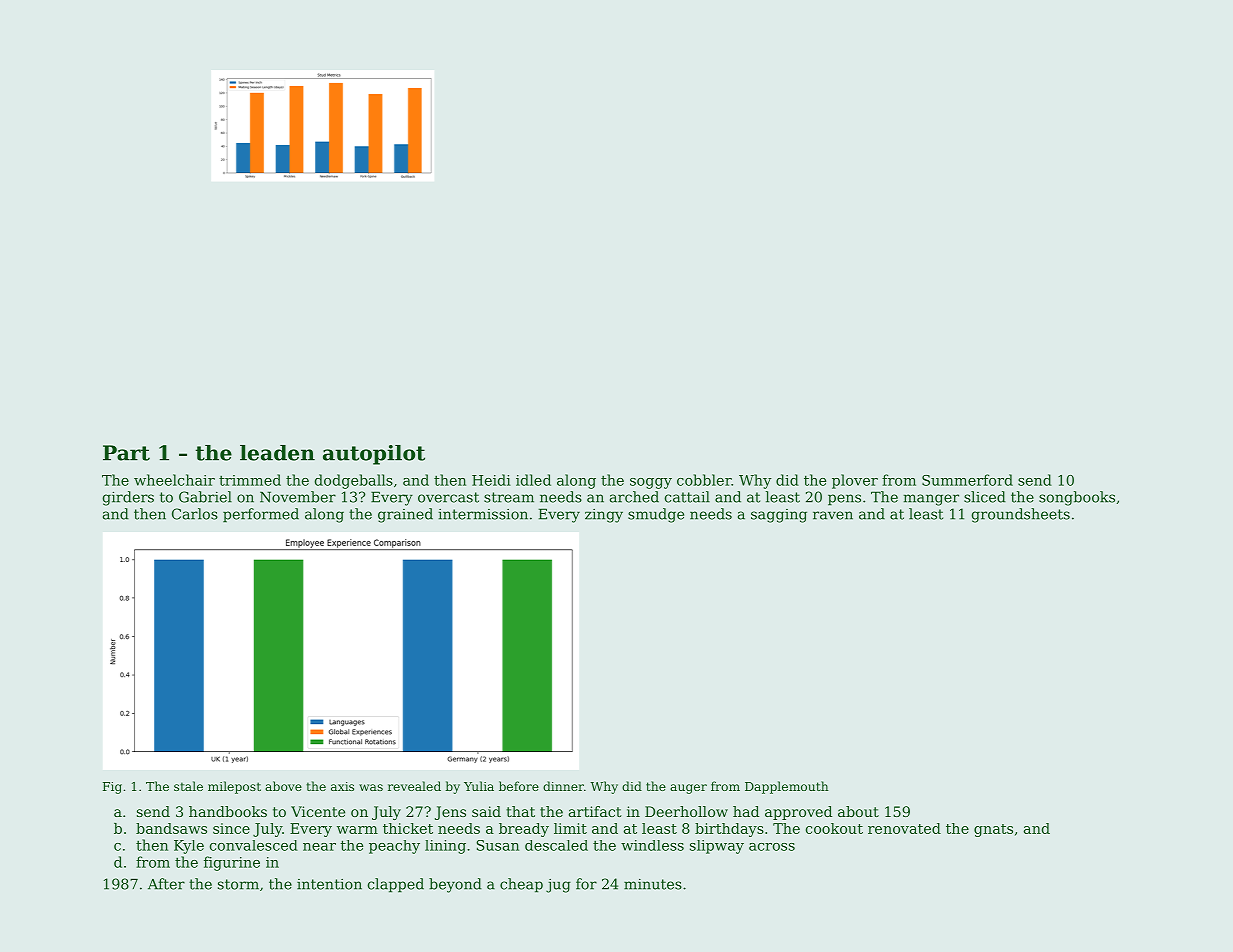 Image resolution: width=1233 pixels, height=952 pixels. Describe the element at coordinates (858, 811) in the document. I see `about` at that location.
